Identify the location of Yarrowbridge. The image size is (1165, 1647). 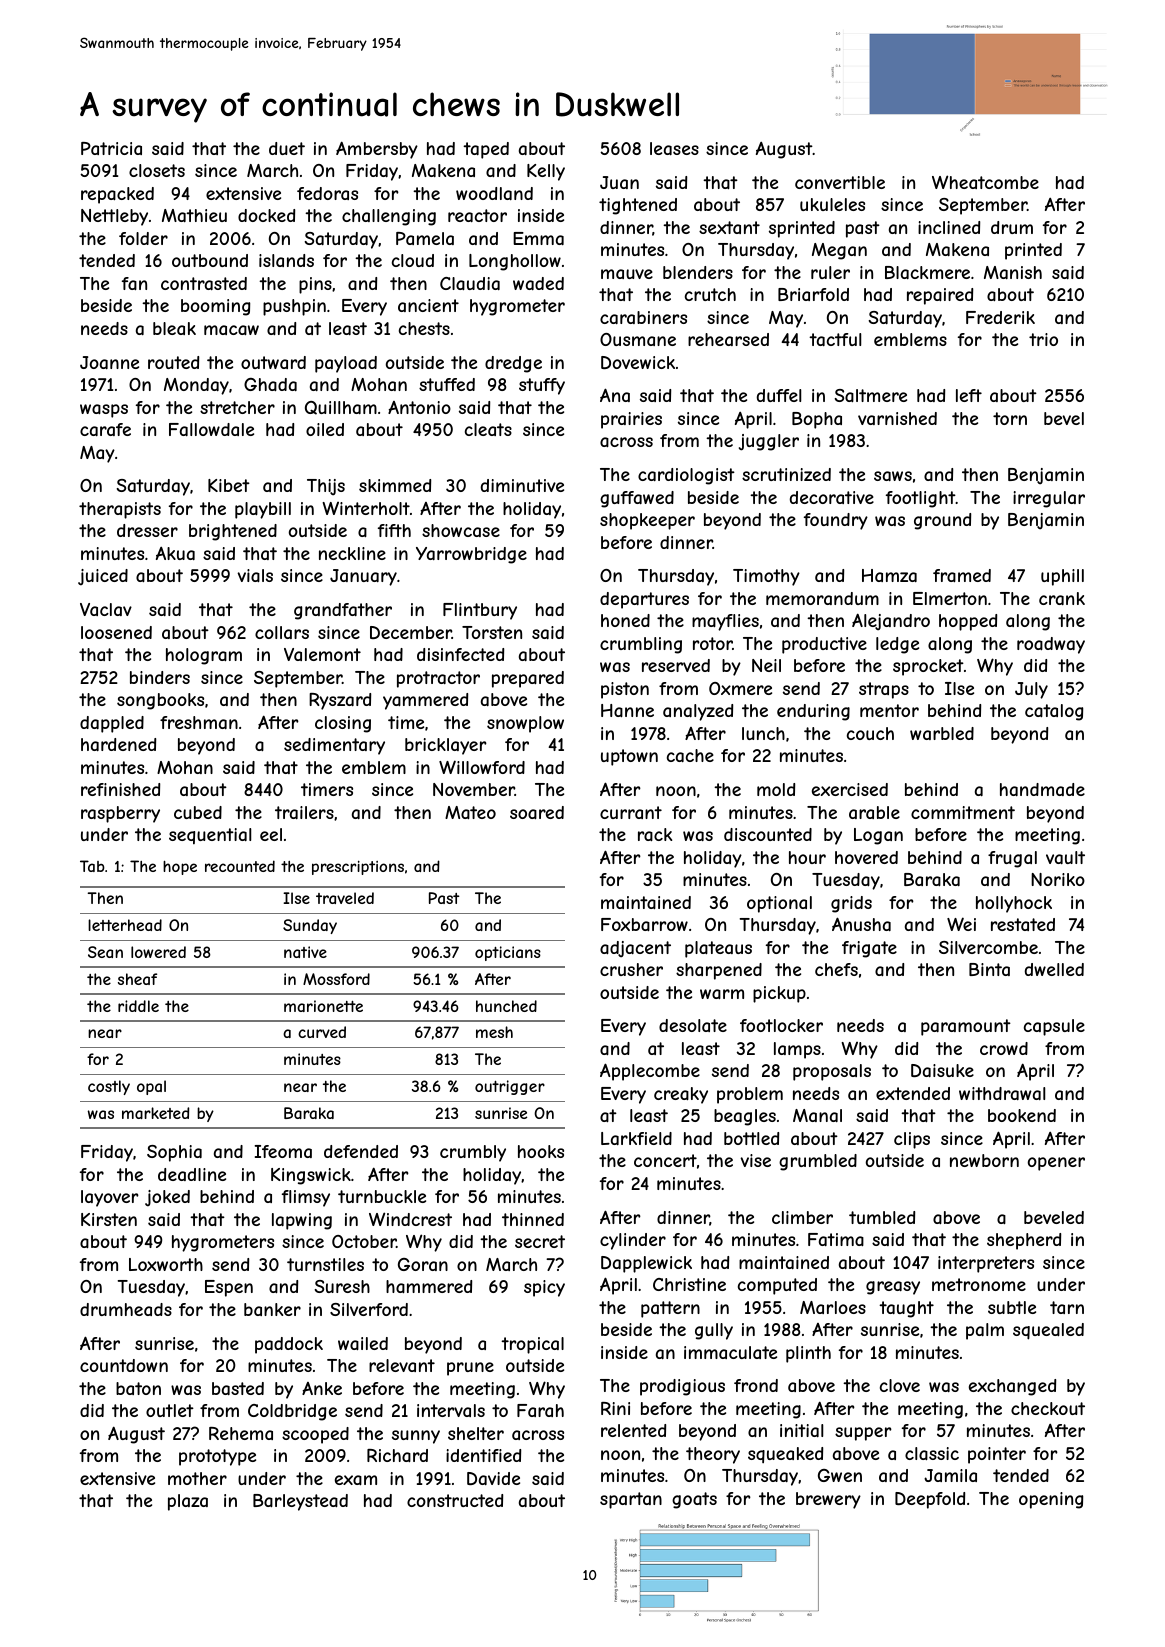
(471, 555).
